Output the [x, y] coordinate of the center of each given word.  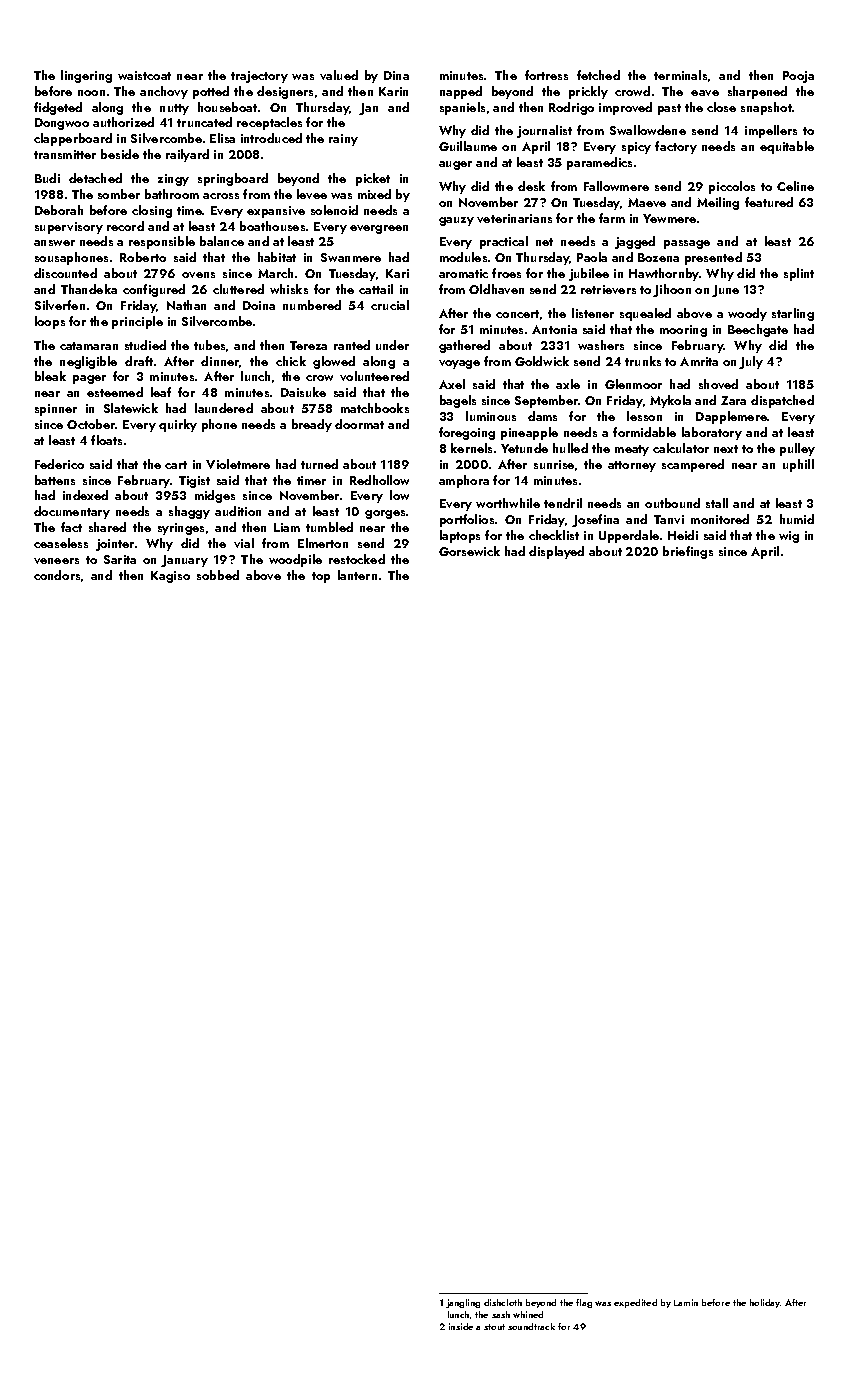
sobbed [218, 575]
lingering [86, 76]
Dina [396, 75]
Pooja [798, 77]
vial [244, 543]
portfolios [467, 520]
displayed [556, 552]
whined [528, 1314]
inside [461, 1326]
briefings [688, 552]
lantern [357, 575]
